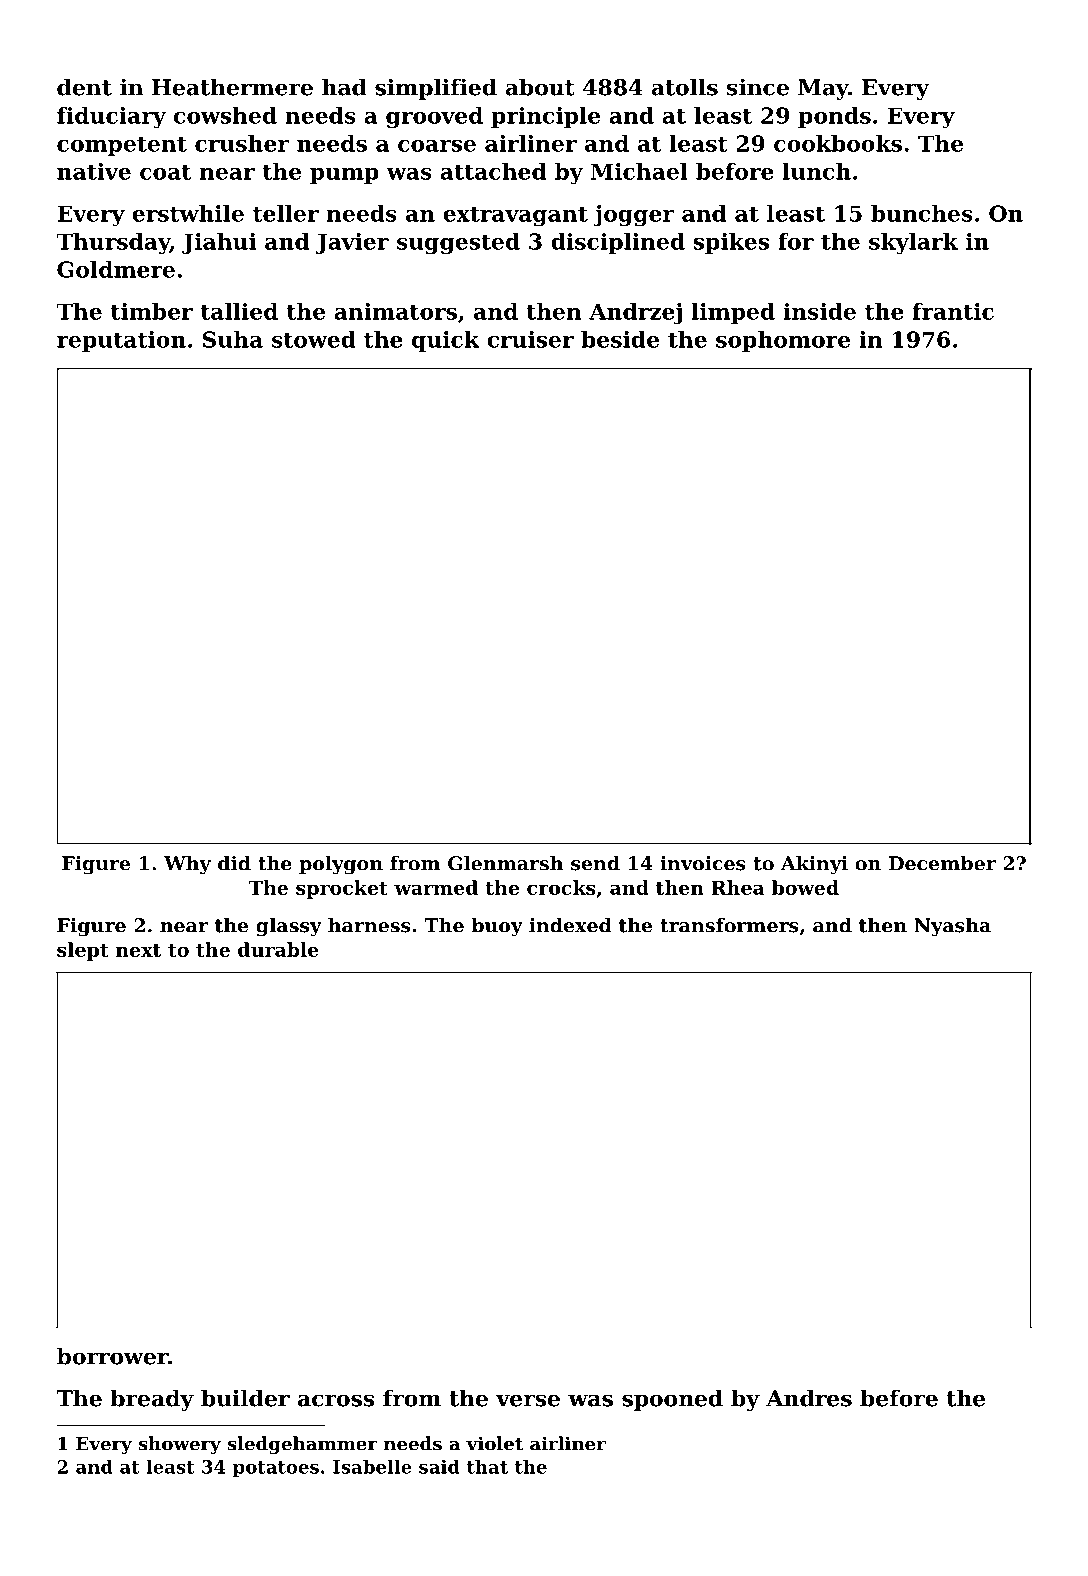 Image resolution: width=1088 pixels, height=1576 pixels. I want to click on bready, so click(152, 1400).
